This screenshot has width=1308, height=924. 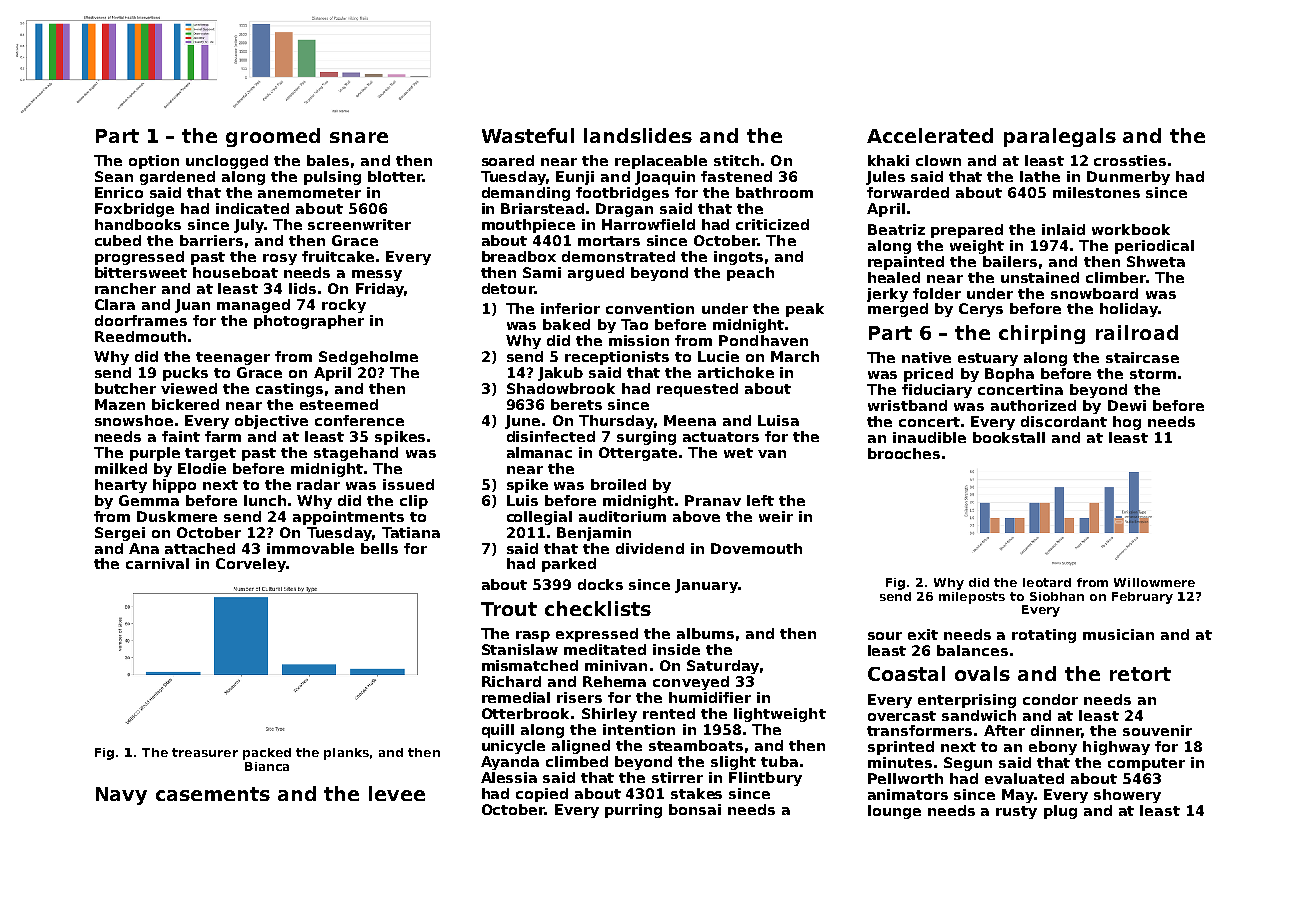 I want to click on copied, so click(x=542, y=795).
